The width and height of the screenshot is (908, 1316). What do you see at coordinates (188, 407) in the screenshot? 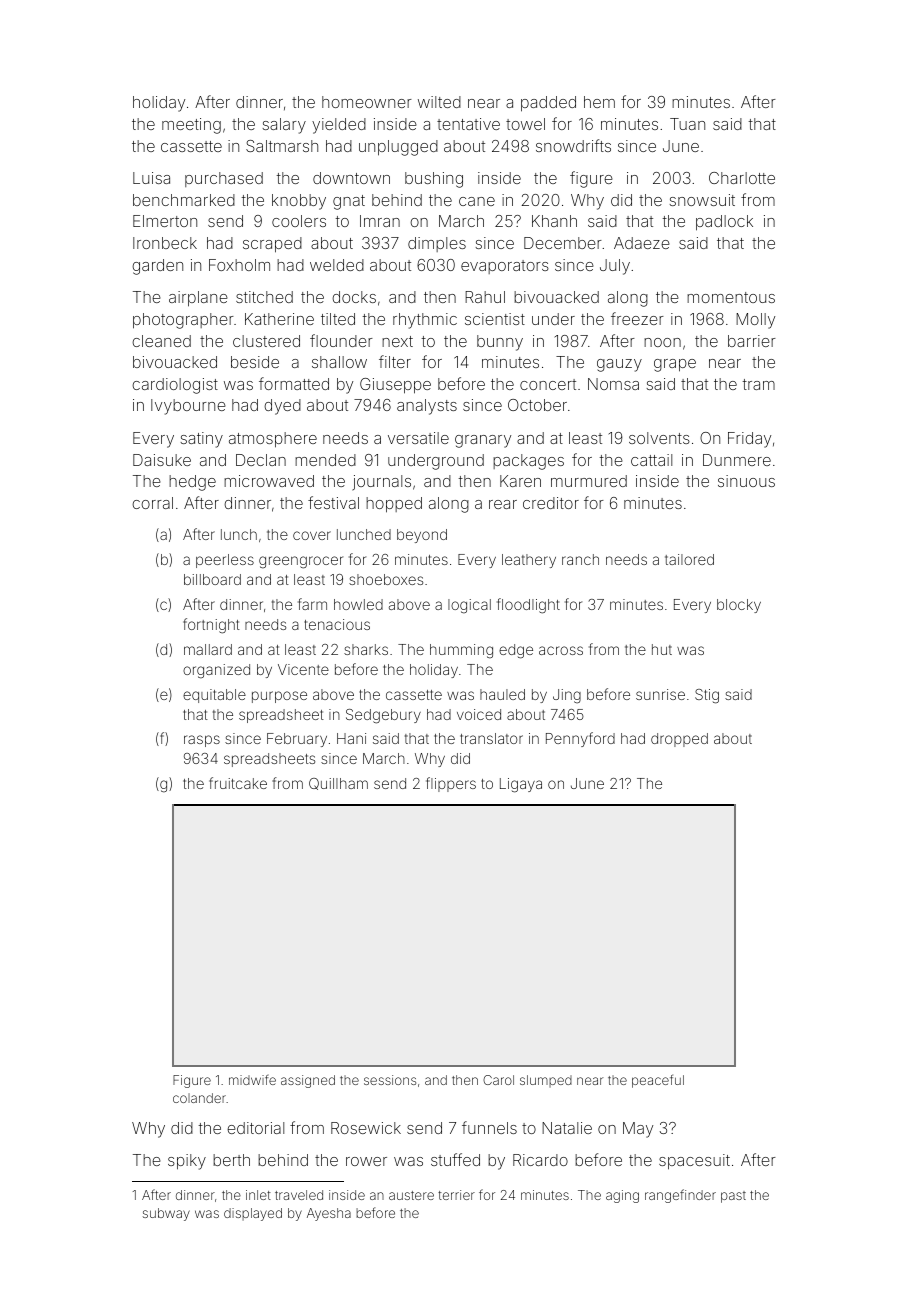
I see `Ivybourne` at bounding box center [188, 407].
